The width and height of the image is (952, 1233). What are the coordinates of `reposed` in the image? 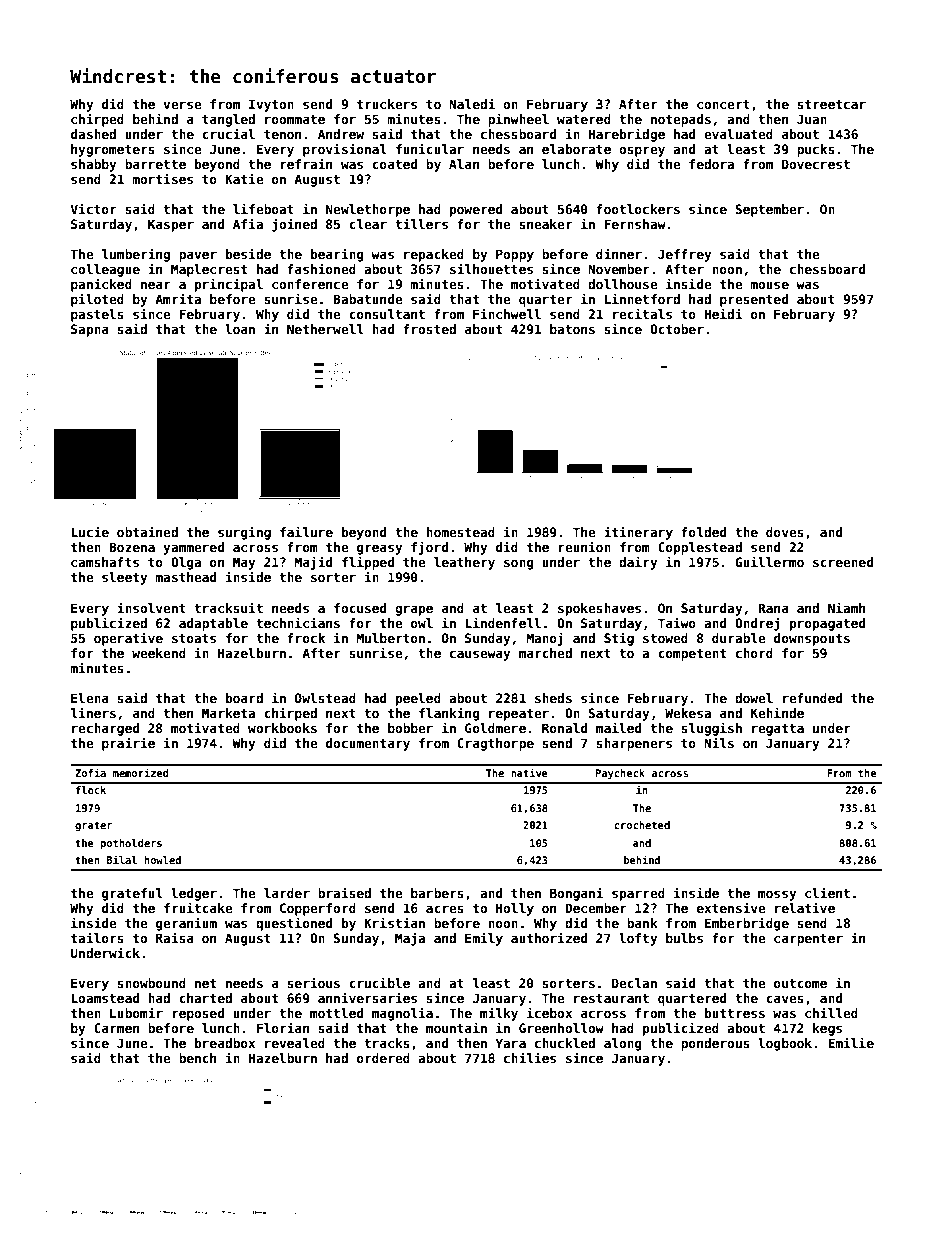 It's located at (198, 1014).
